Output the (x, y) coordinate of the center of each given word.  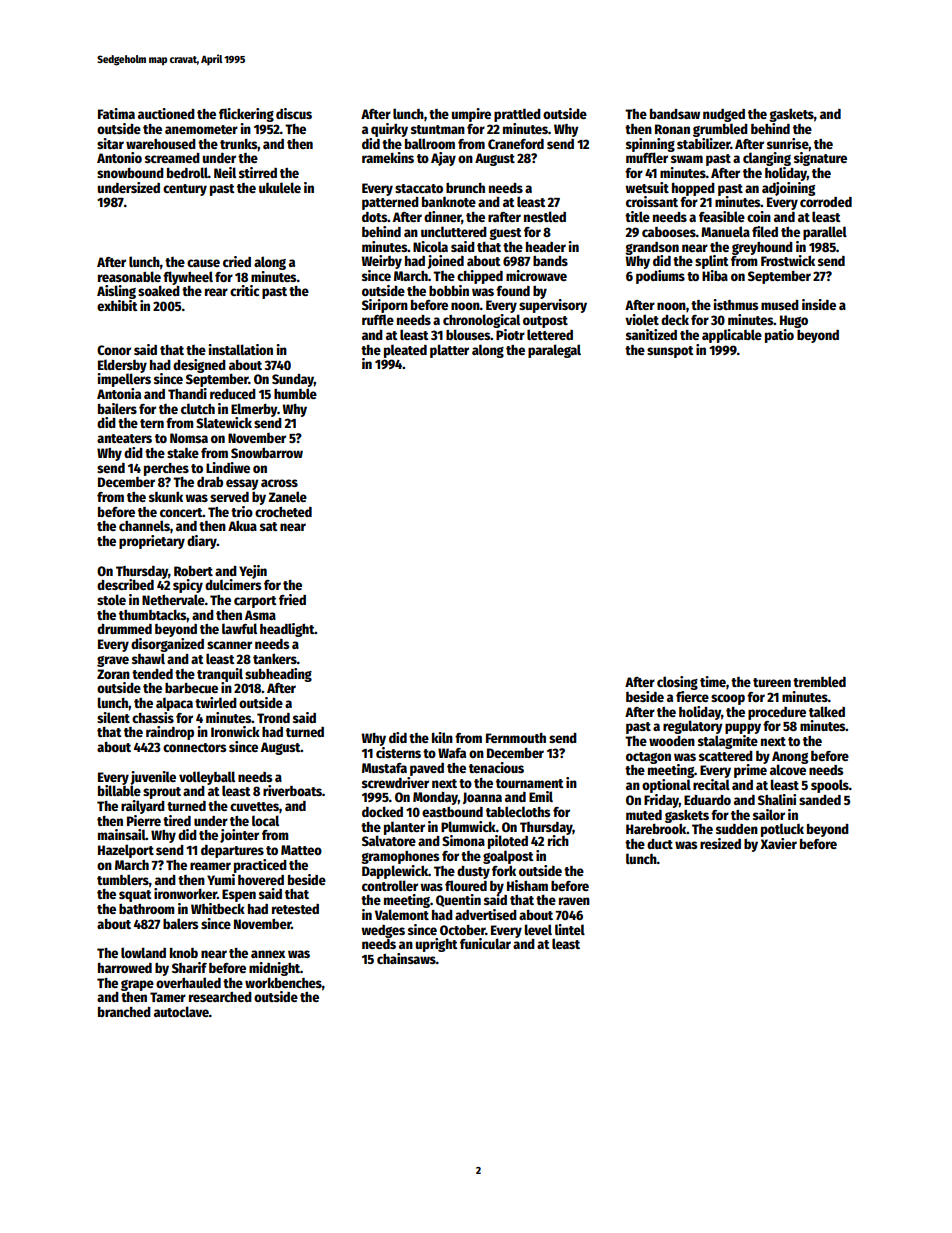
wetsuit (647, 187)
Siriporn (385, 306)
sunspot (670, 352)
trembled (819, 681)
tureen (772, 682)
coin (759, 216)
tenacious (496, 767)
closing (677, 683)
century (185, 190)
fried (292, 599)
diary (202, 542)
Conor (114, 350)
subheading (278, 675)
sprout (162, 793)
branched (124, 1012)
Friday (661, 801)
